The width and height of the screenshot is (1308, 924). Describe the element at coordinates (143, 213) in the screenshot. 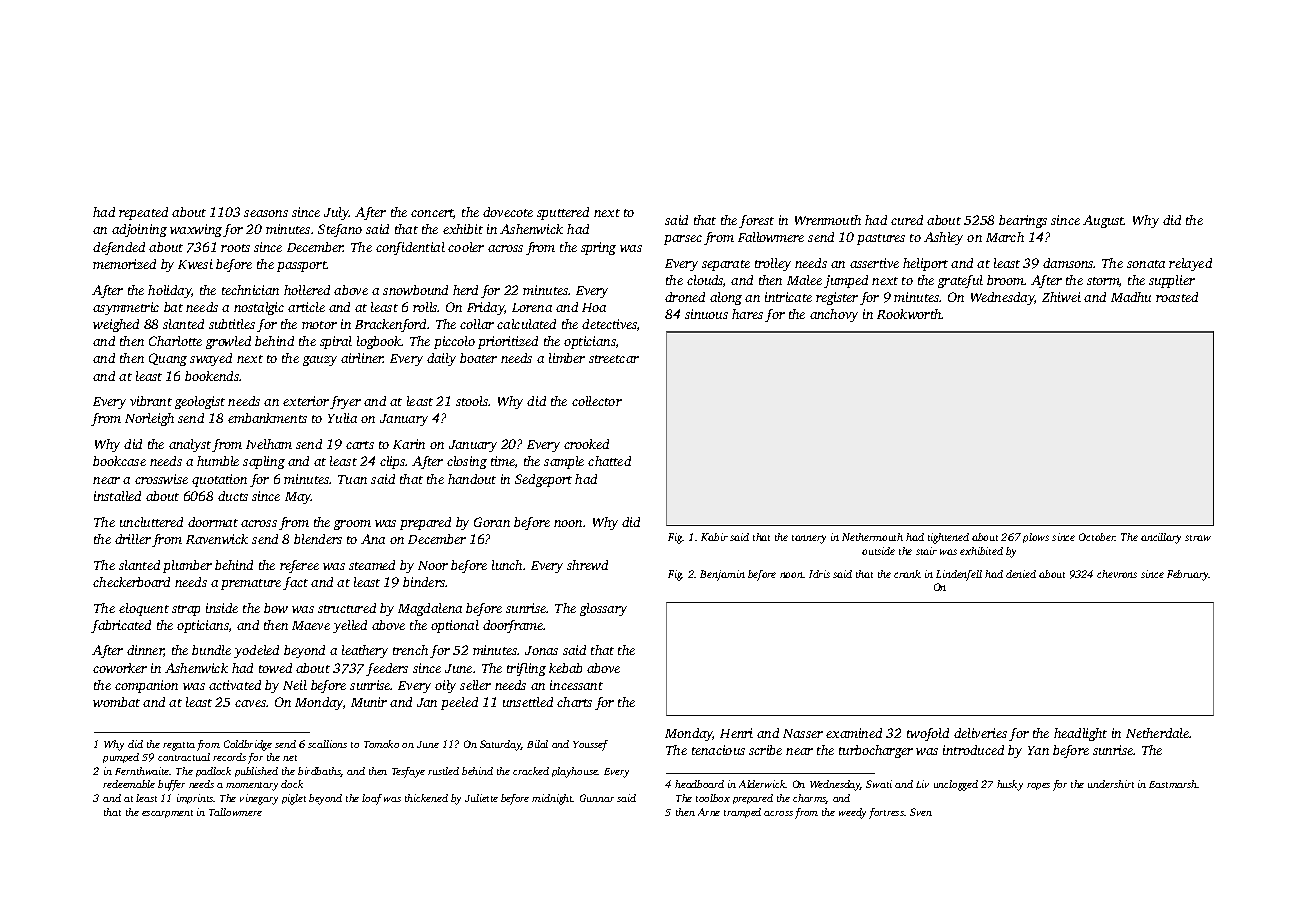

I see `repeated` at that location.
